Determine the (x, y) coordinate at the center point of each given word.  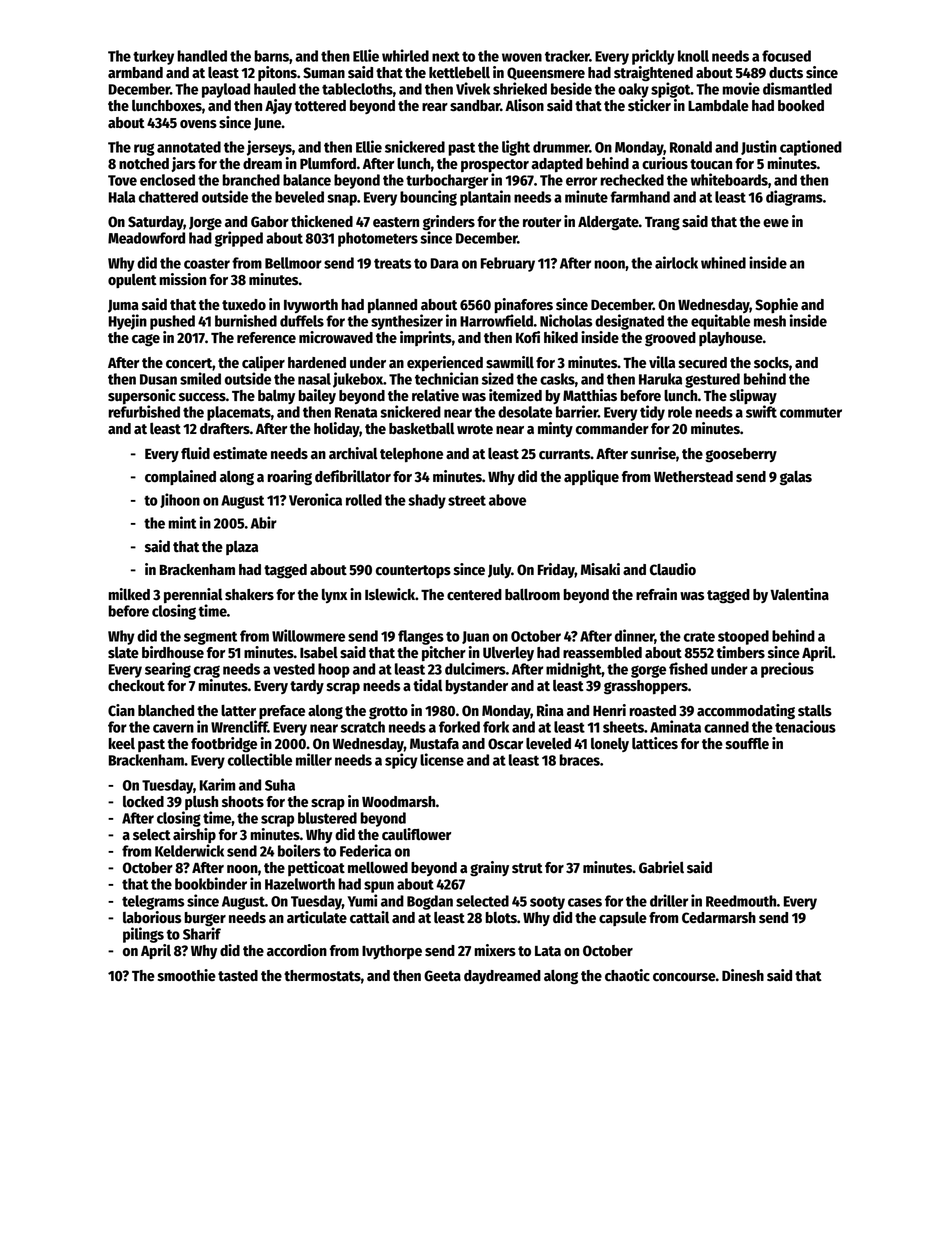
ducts (786, 73)
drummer (561, 147)
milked (129, 594)
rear (435, 107)
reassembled (602, 653)
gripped (239, 239)
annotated (189, 147)
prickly (653, 57)
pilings (143, 935)
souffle (747, 744)
